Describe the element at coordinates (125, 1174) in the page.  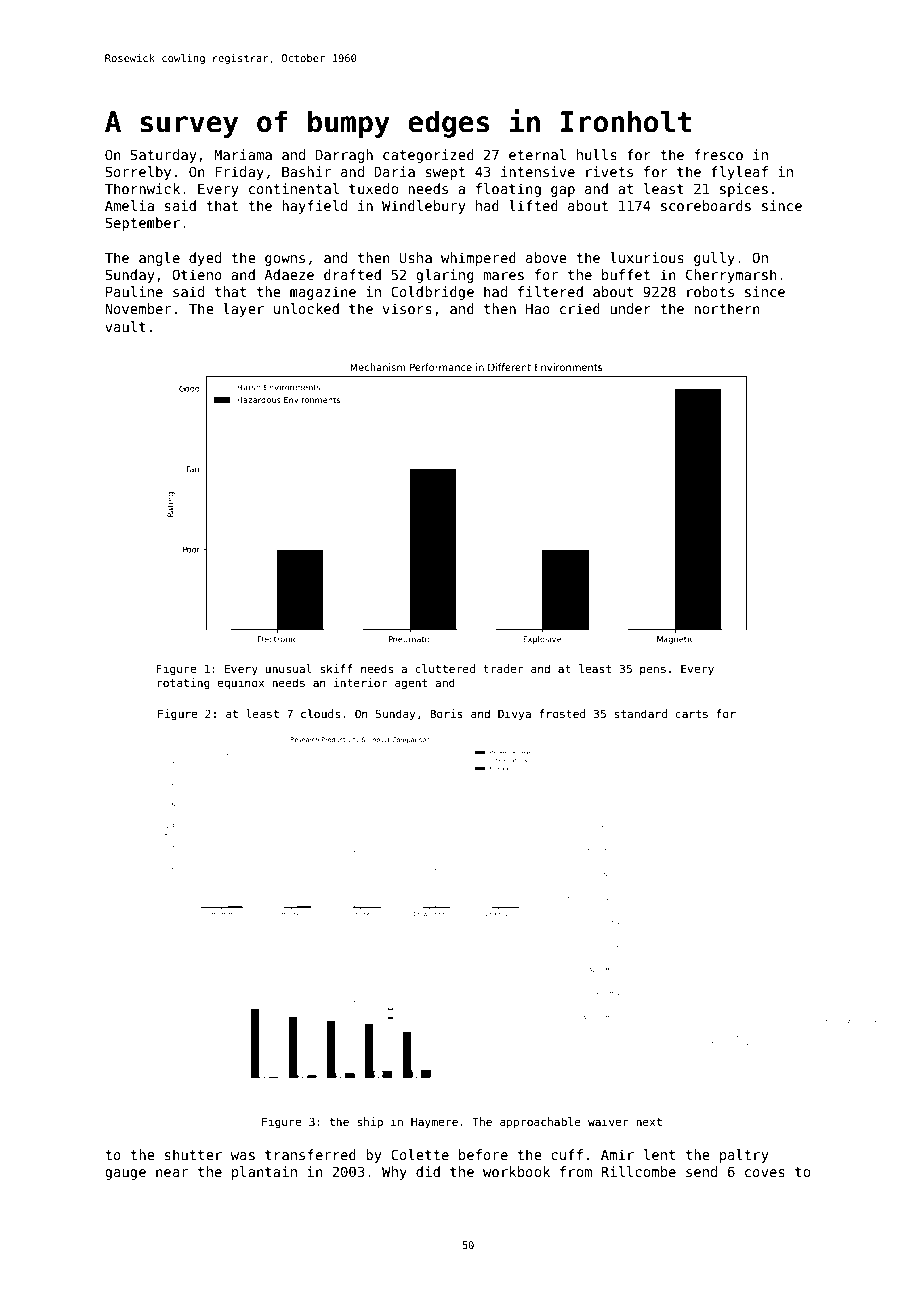
I see `gauge` at that location.
